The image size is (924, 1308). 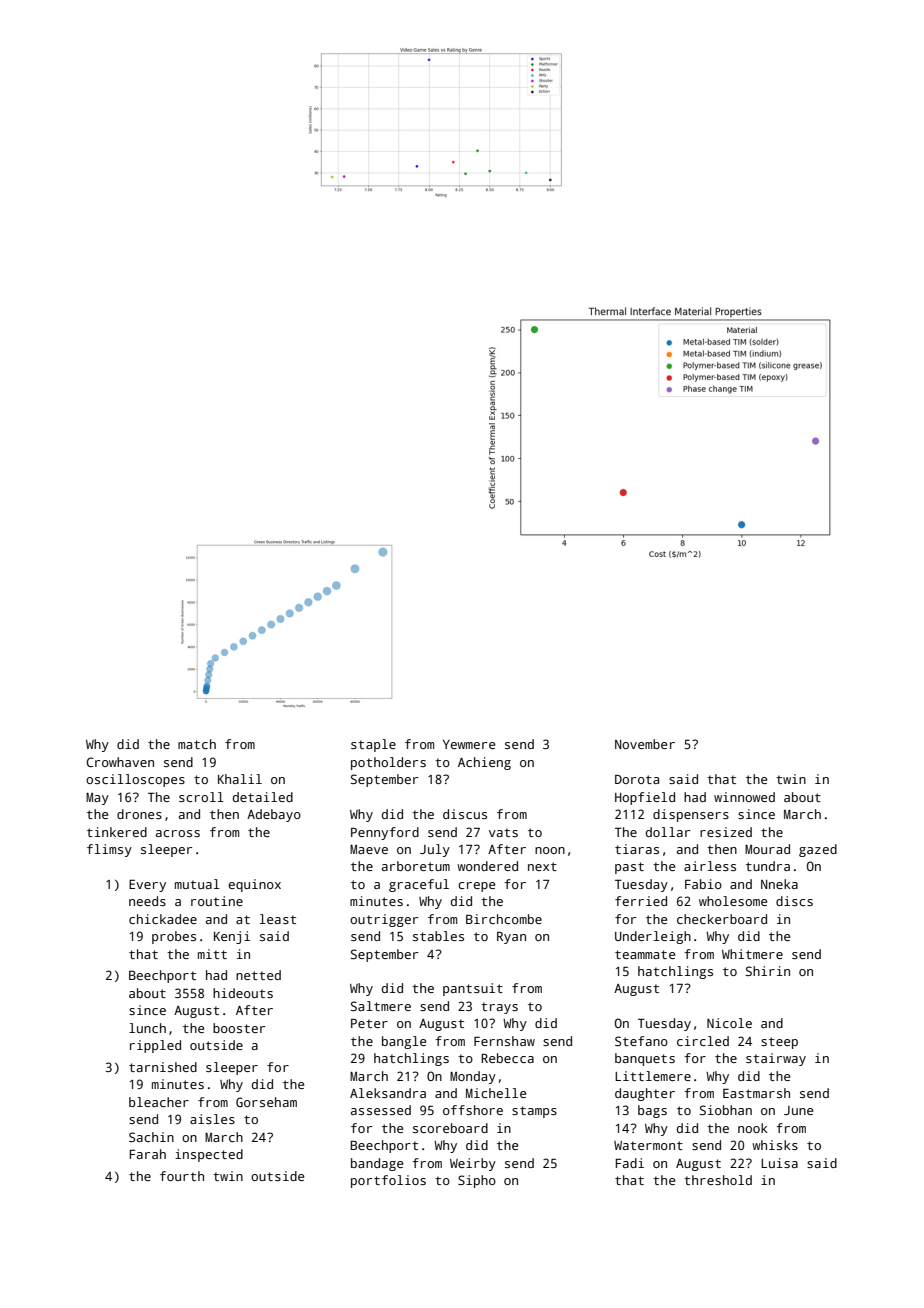 I want to click on fourth, so click(x=182, y=1176).
